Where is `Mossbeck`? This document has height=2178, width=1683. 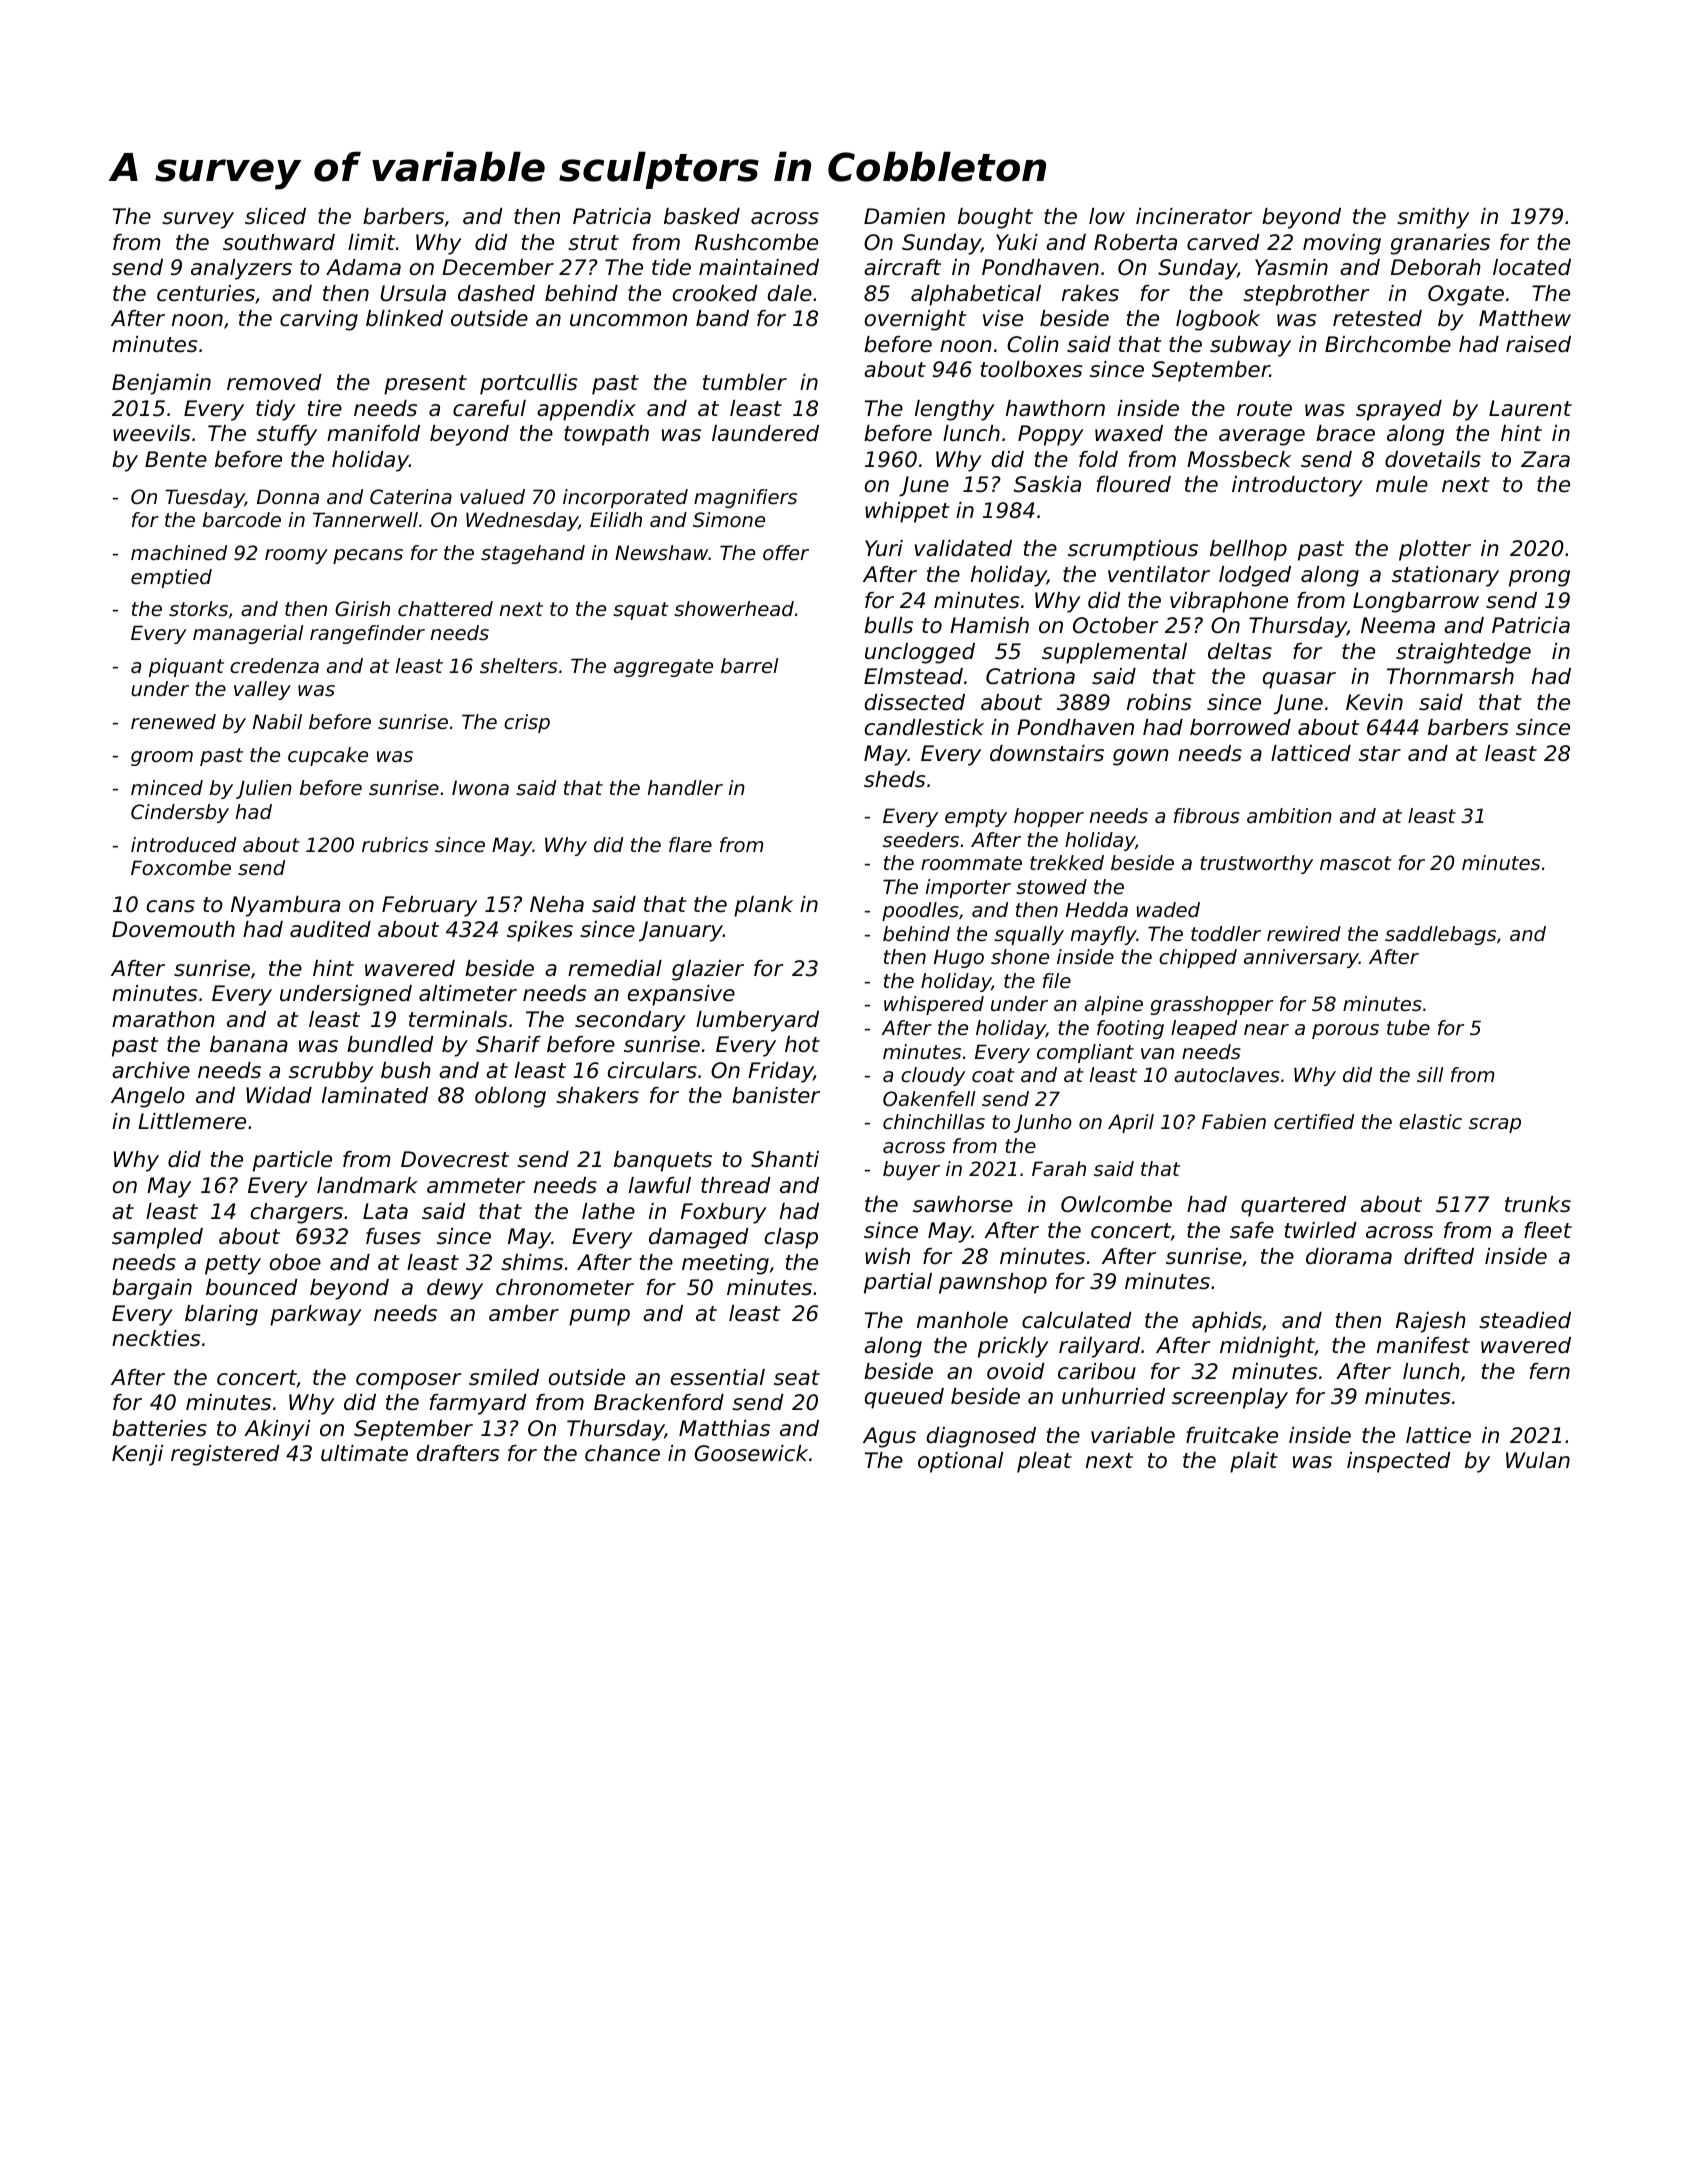
Mossbeck is located at coordinates (1239, 459).
